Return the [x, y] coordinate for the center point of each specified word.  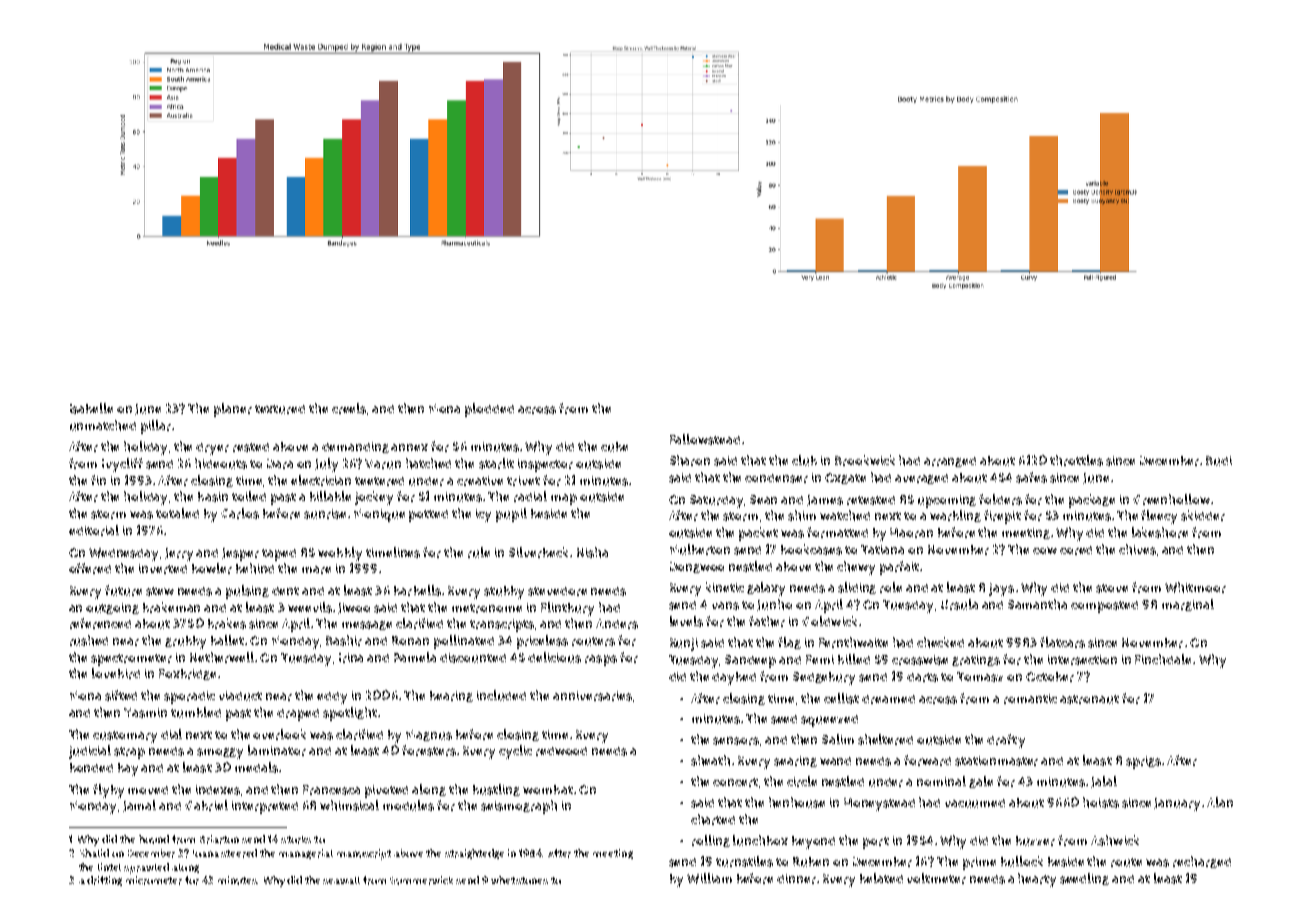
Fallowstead [705, 439]
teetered [379, 481]
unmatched [103, 425]
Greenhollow [1171, 499]
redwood [561, 751]
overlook [279, 734]
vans [725, 606]
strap [129, 753]
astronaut [1089, 699]
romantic [1030, 699]
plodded [489, 410]
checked [940, 642]
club [804, 460]
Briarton [219, 839]
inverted [163, 569]
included [501, 695]
